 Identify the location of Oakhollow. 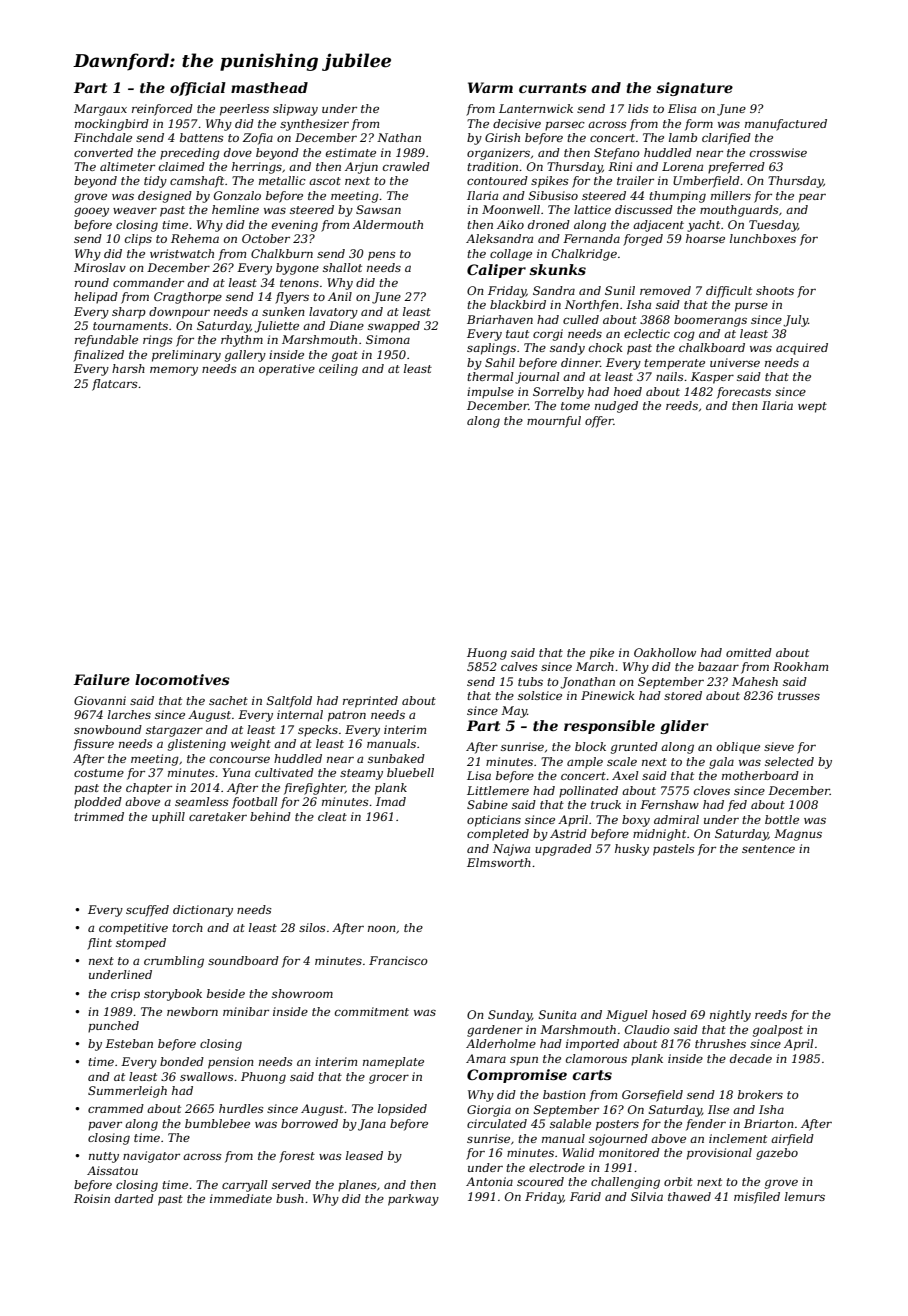
(665, 652).
